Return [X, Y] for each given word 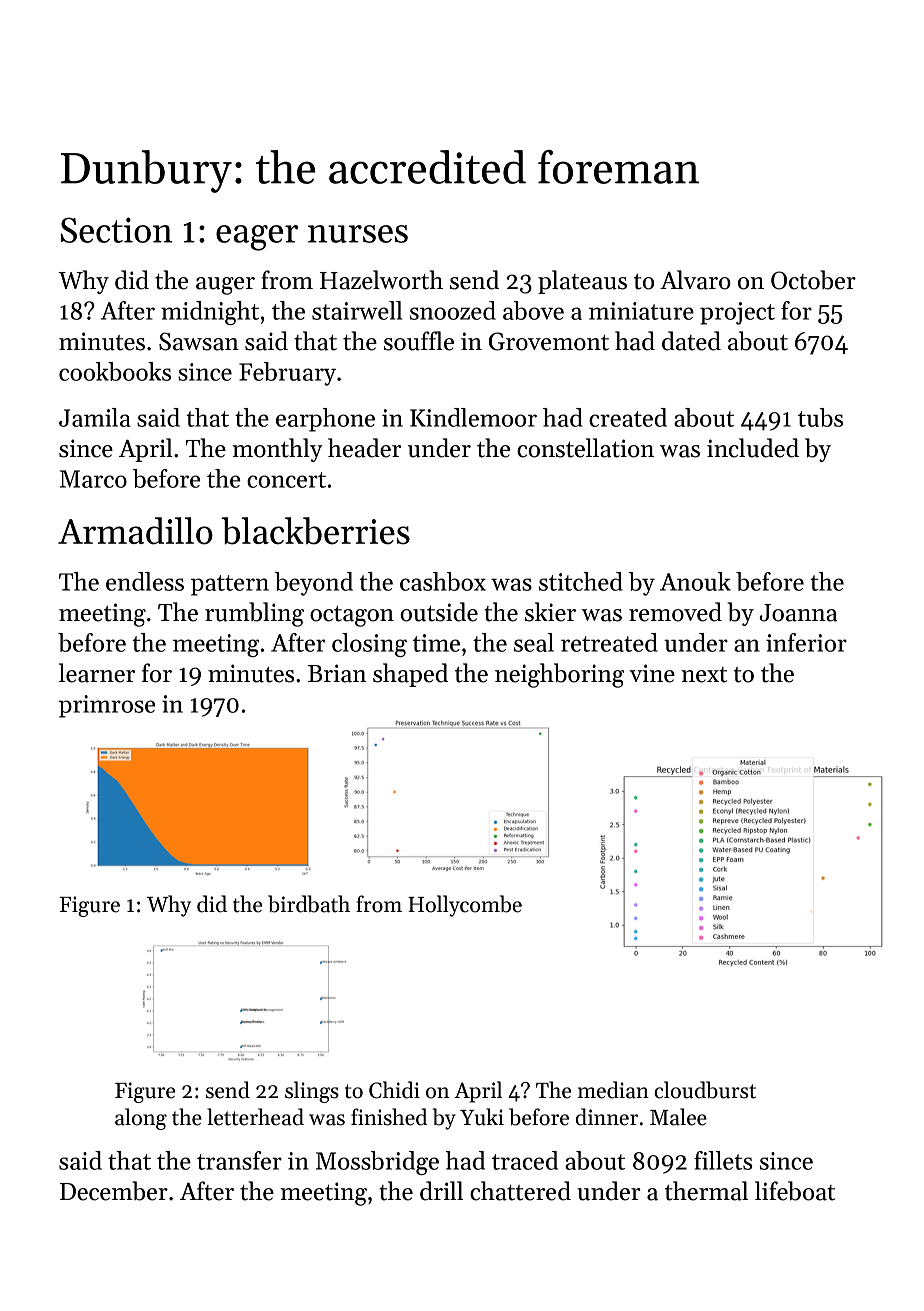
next [704, 675]
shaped [410, 675]
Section [116, 230]
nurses [358, 234]
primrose [107, 706]
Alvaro [695, 280]
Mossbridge [377, 1163]
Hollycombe [465, 906]
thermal [706, 1191]
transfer [239, 1160]
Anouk [695, 581]
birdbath [309, 904]
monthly [277, 450]
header [364, 448]
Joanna [798, 613]
